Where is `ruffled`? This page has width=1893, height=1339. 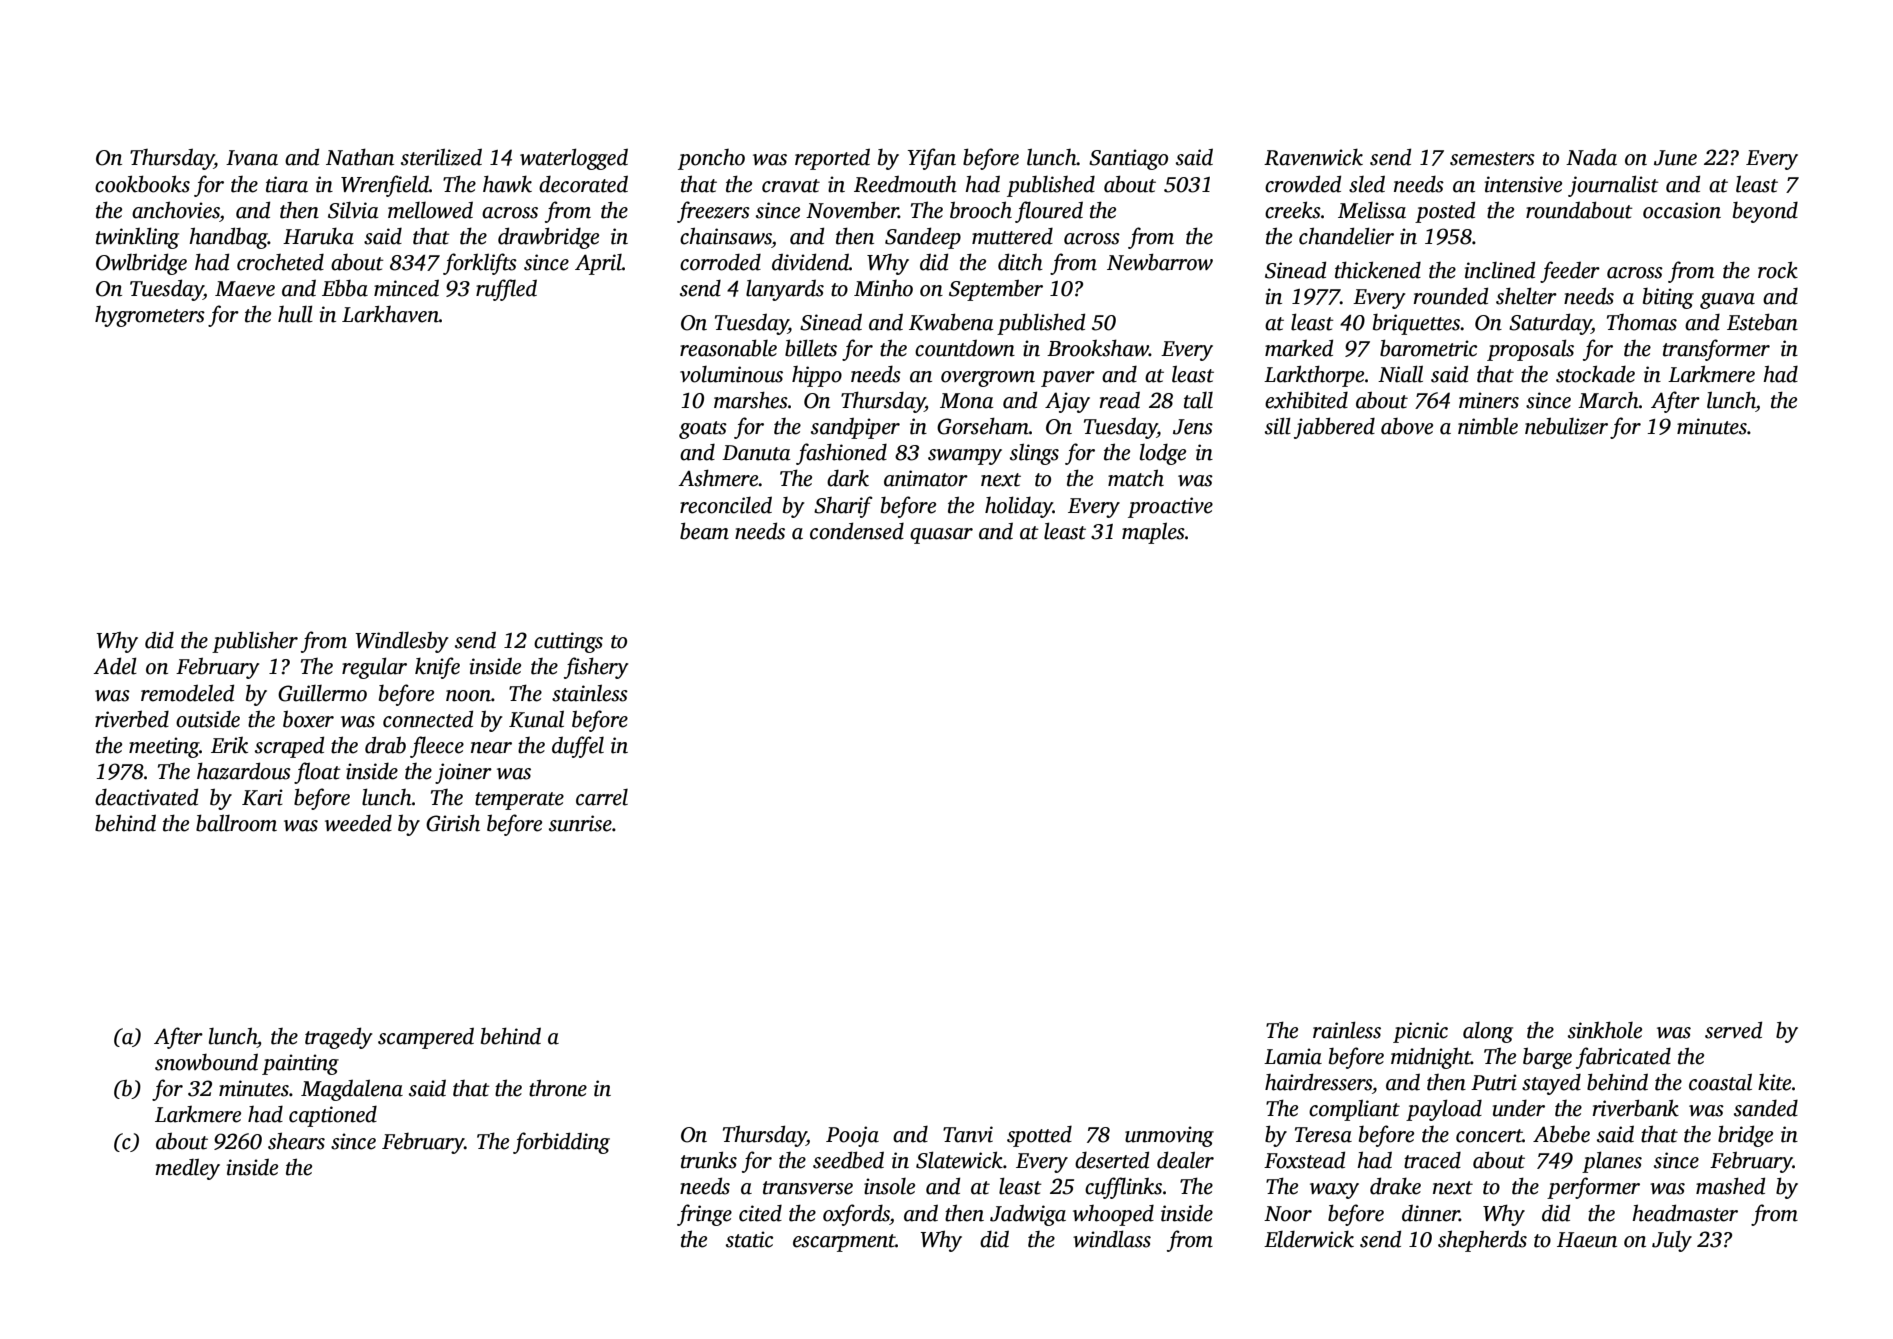 ruffled is located at coordinates (506, 290).
